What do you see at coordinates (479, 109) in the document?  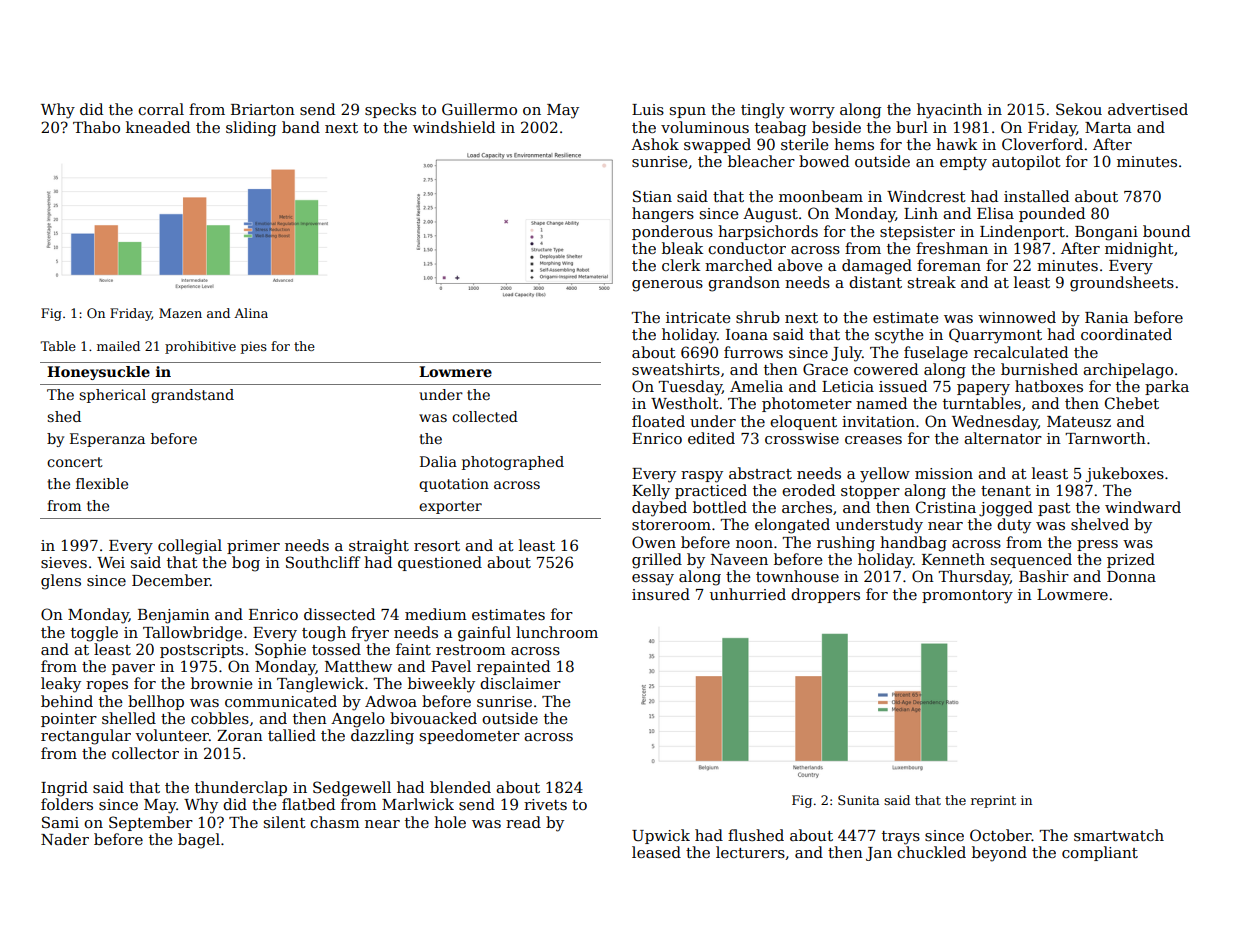 I see `Guillermo` at bounding box center [479, 109].
